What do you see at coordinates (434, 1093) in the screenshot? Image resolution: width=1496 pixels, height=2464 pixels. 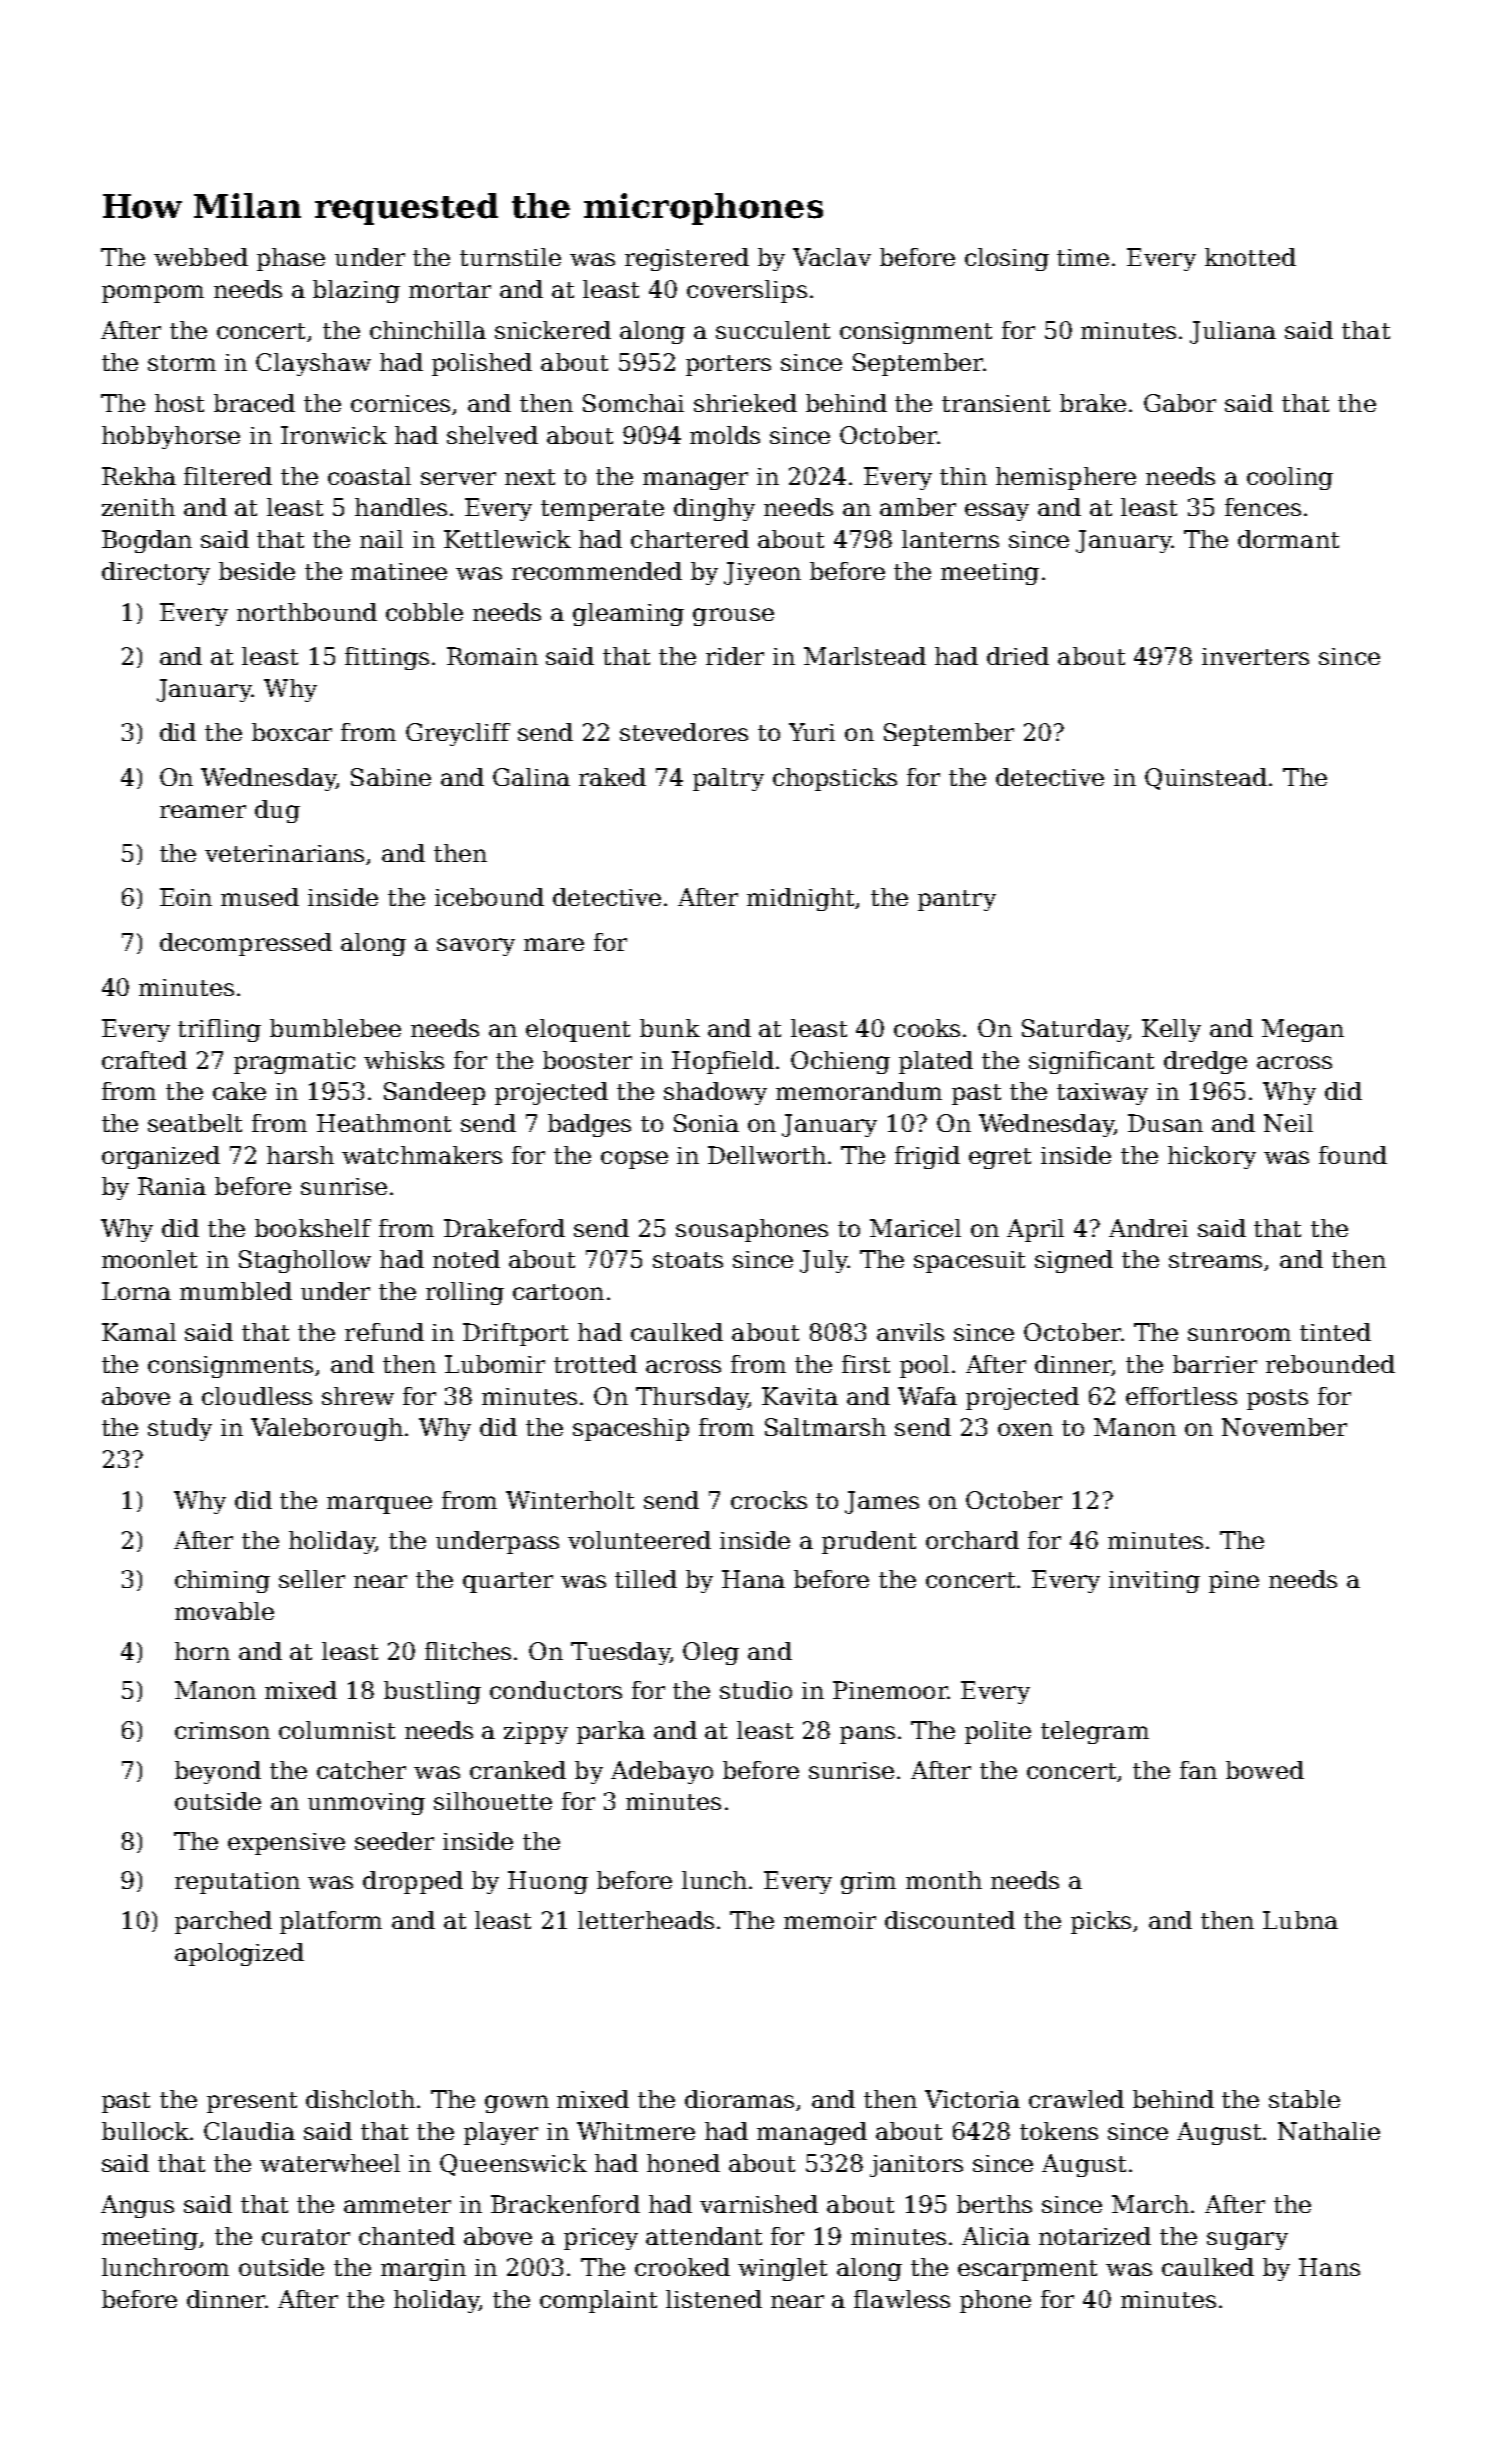 I see `Sandeep` at bounding box center [434, 1093].
